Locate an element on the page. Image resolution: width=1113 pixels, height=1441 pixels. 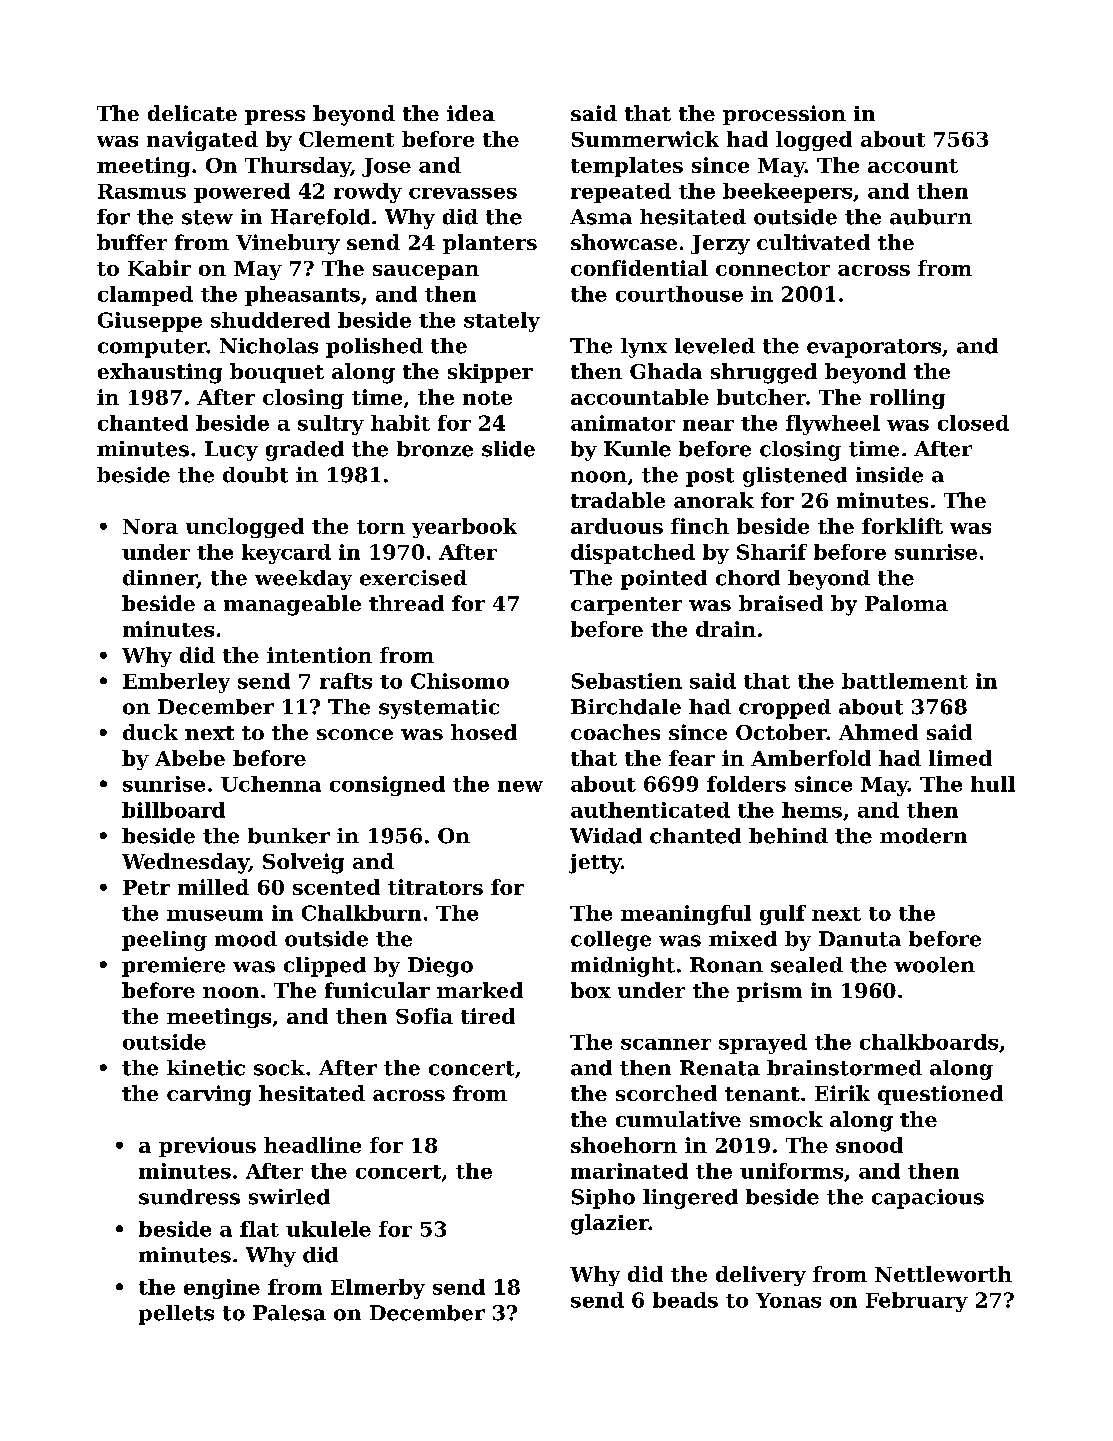
near is located at coordinates (708, 425).
